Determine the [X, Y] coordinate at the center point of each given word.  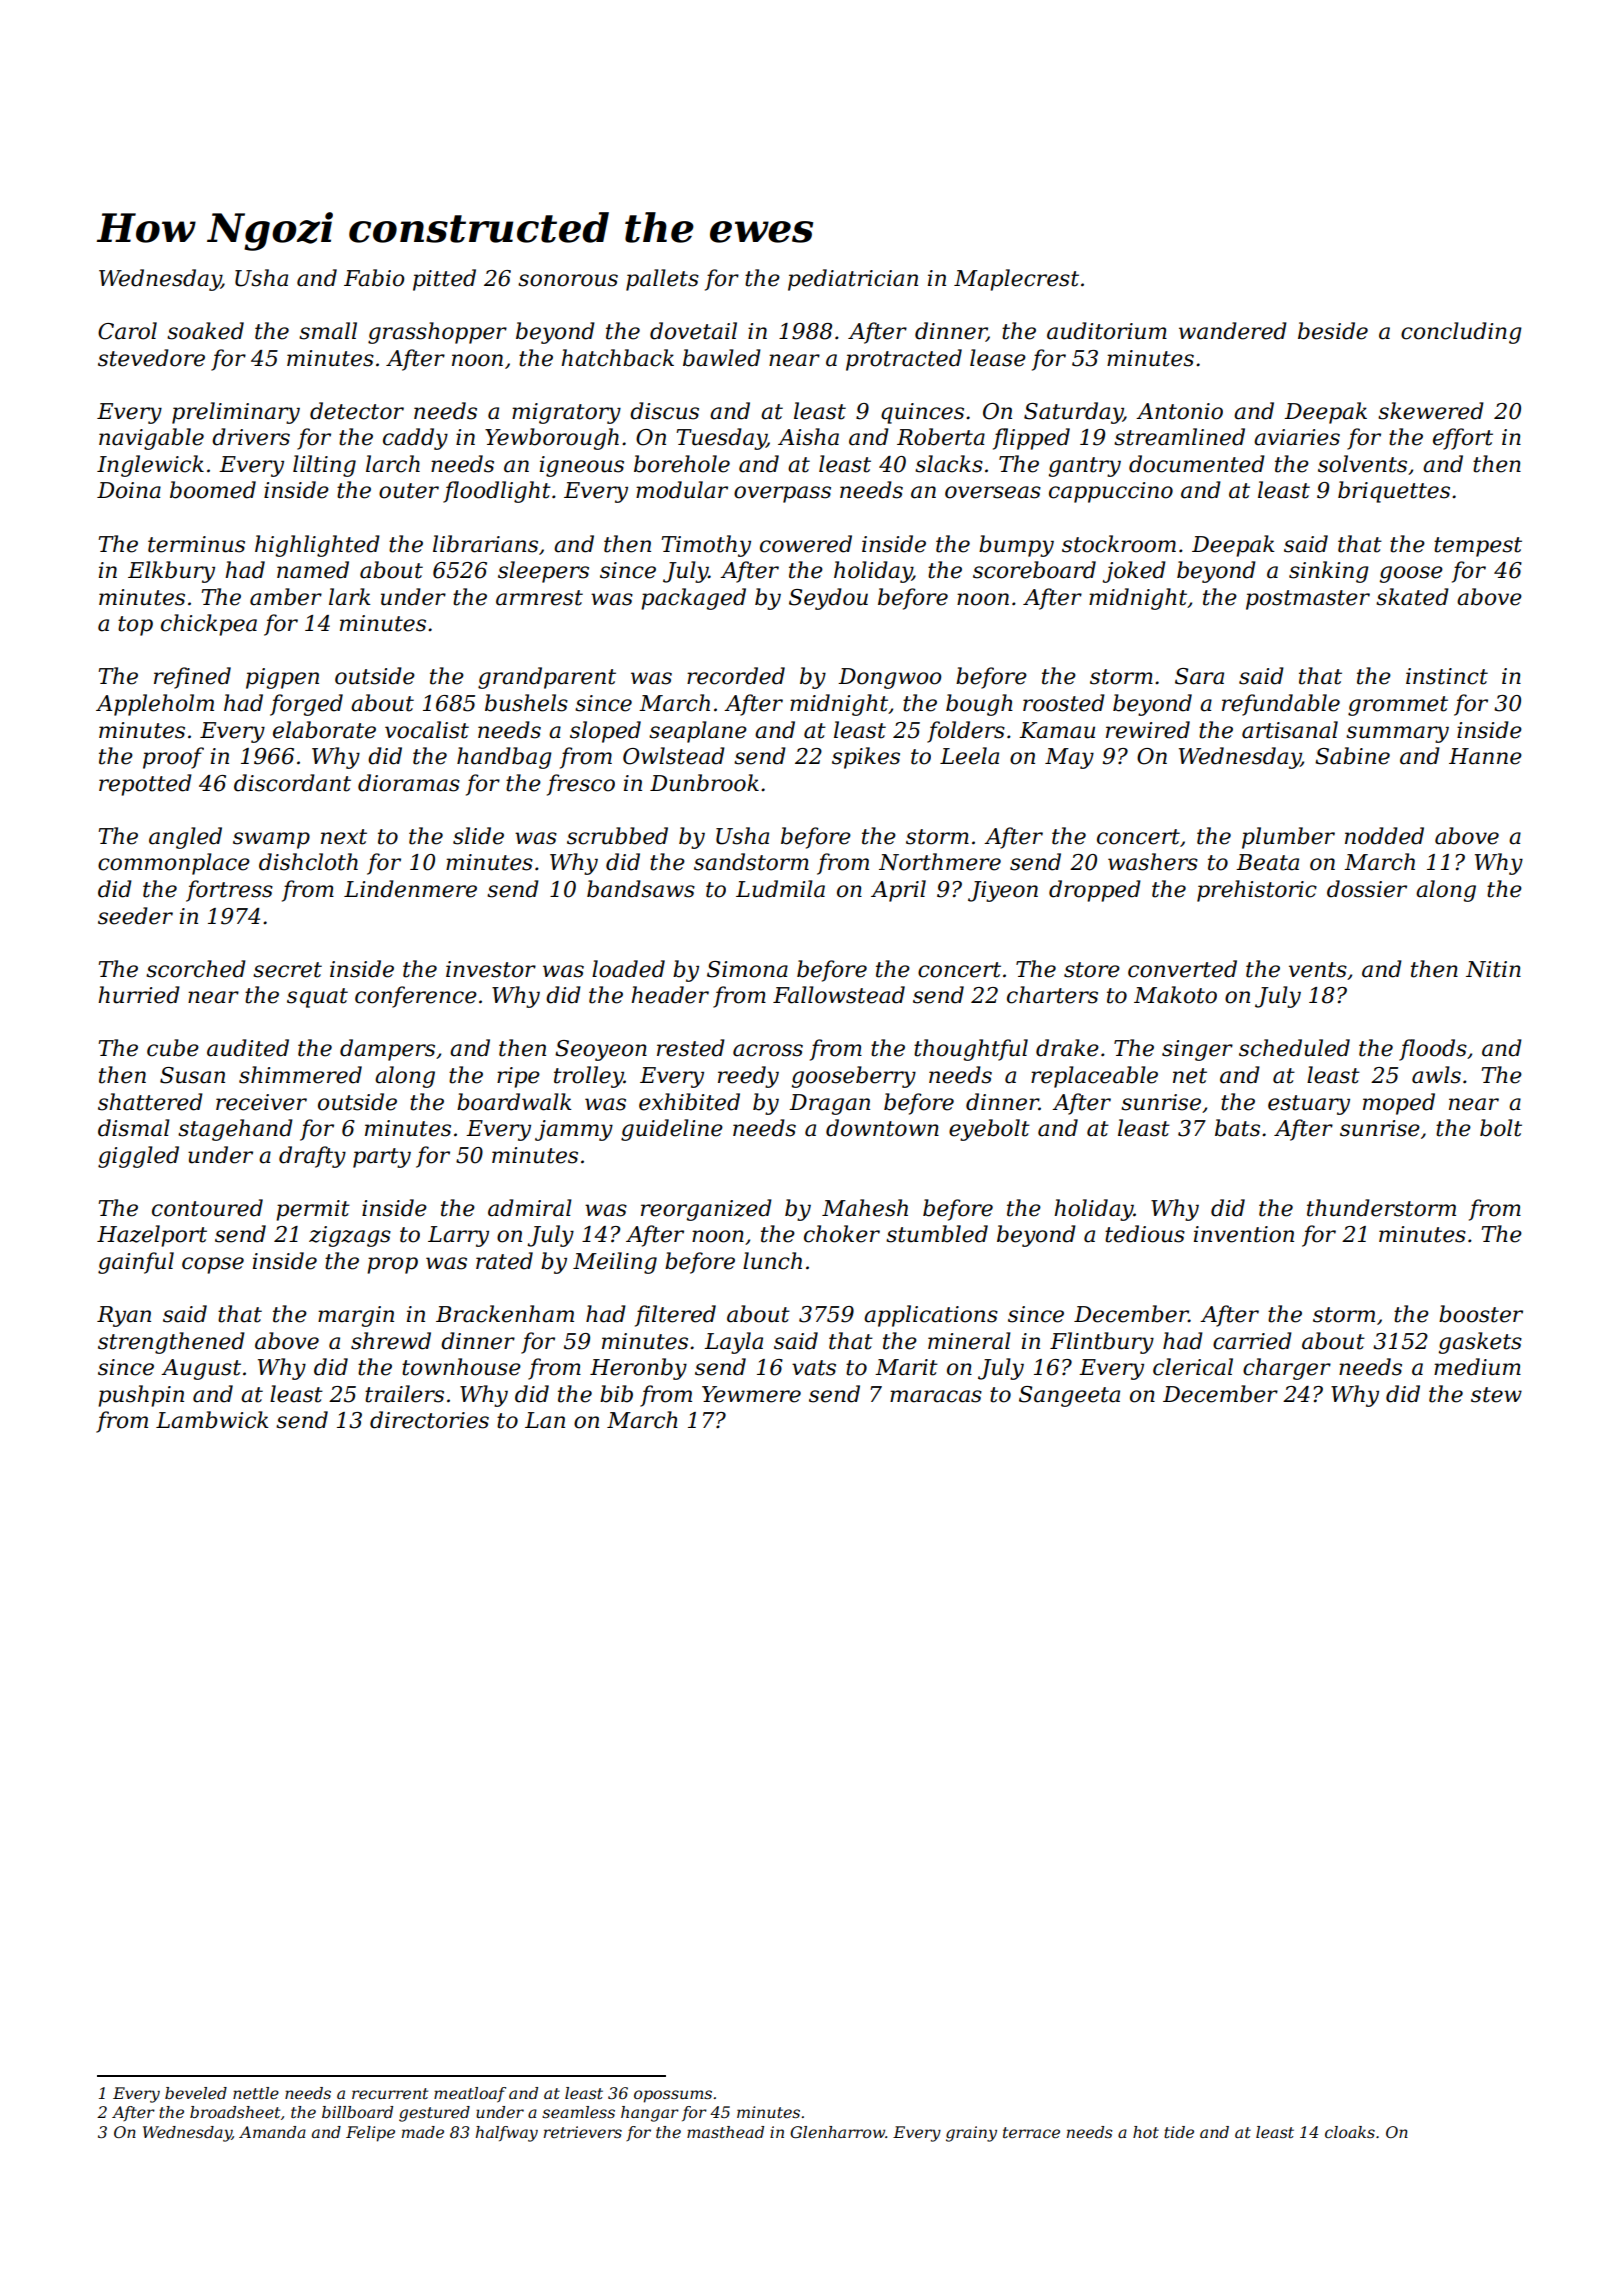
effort [1463, 439]
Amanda [272, 2132]
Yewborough [552, 439]
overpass [782, 494]
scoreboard [1034, 570]
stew [1496, 1395]
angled [185, 838]
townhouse [461, 1367]
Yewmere [751, 1394]
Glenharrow [837, 2132]
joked [1134, 572]
